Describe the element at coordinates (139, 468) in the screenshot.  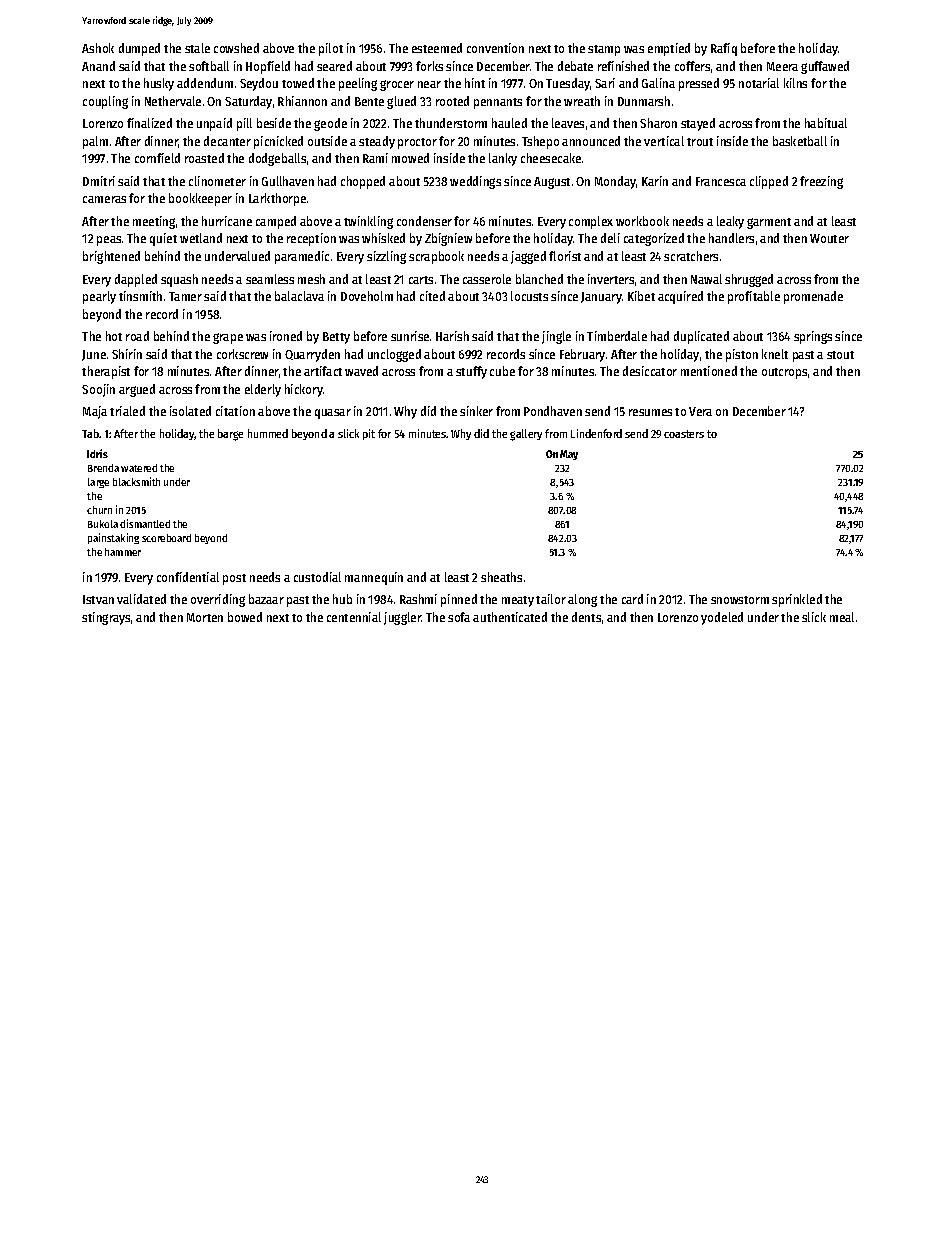
I see `watered` at that location.
